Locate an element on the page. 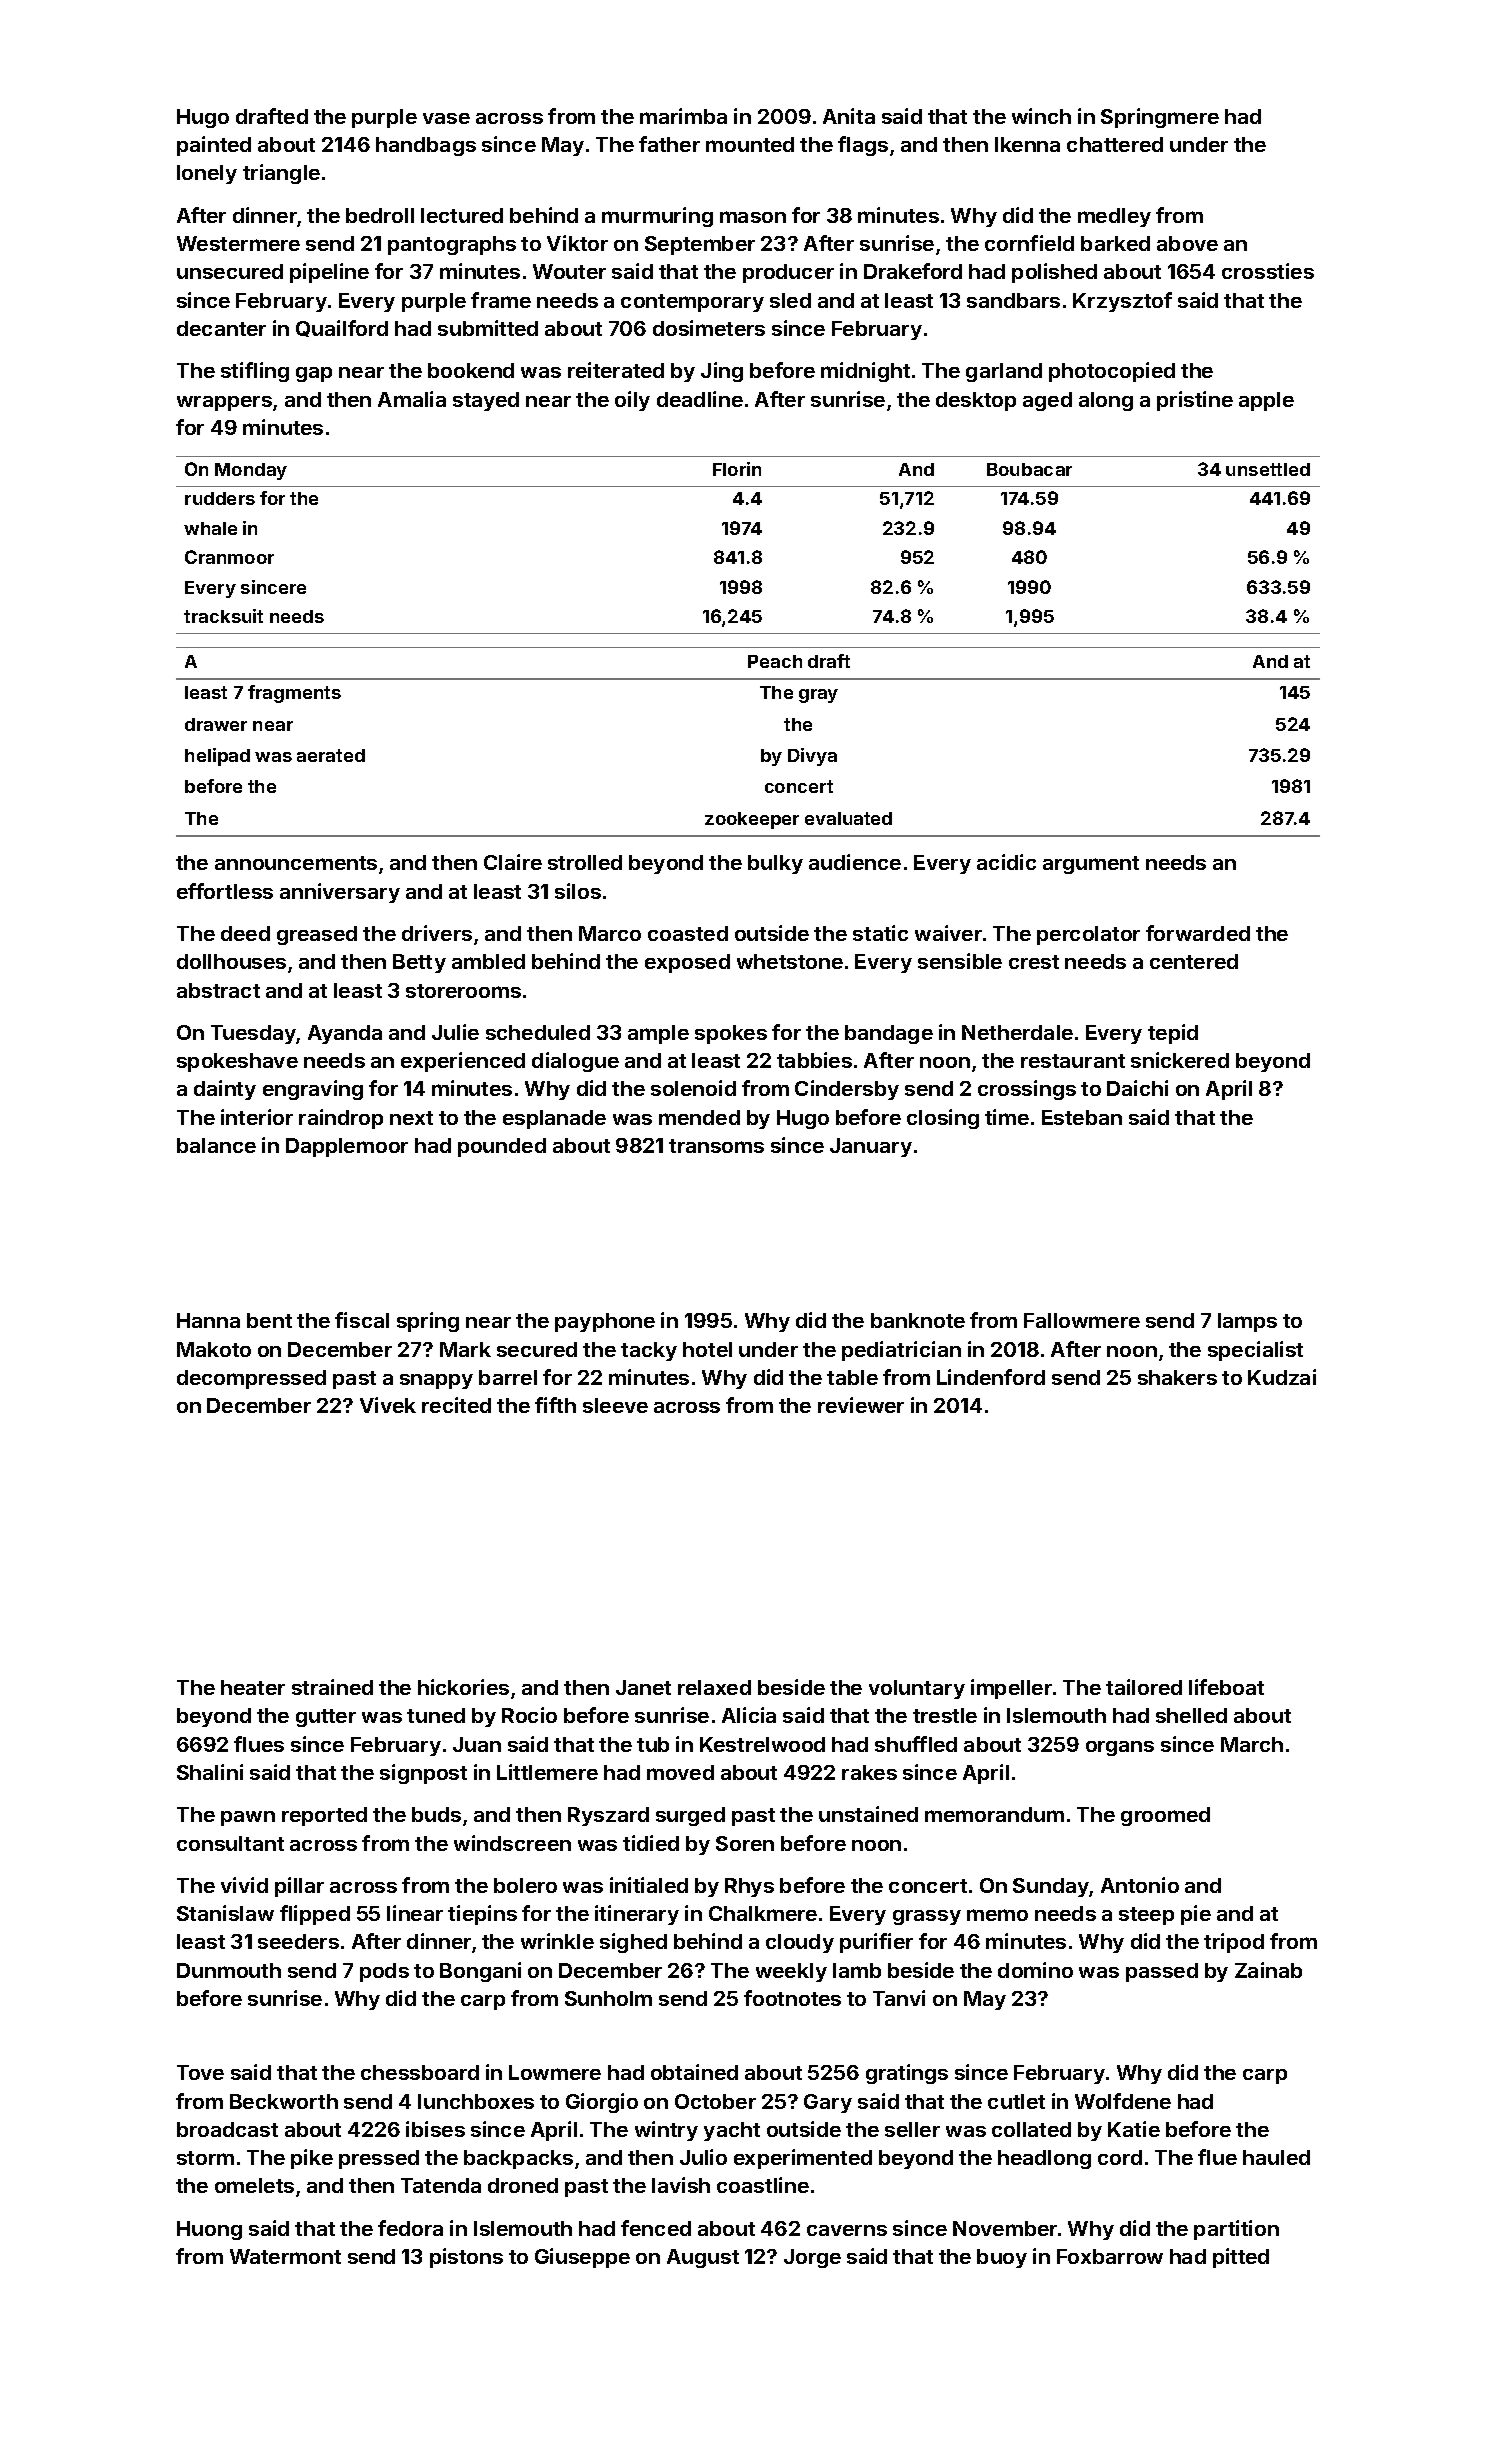 This page has height=2464, width=1496. hotel is located at coordinates (707, 1349).
